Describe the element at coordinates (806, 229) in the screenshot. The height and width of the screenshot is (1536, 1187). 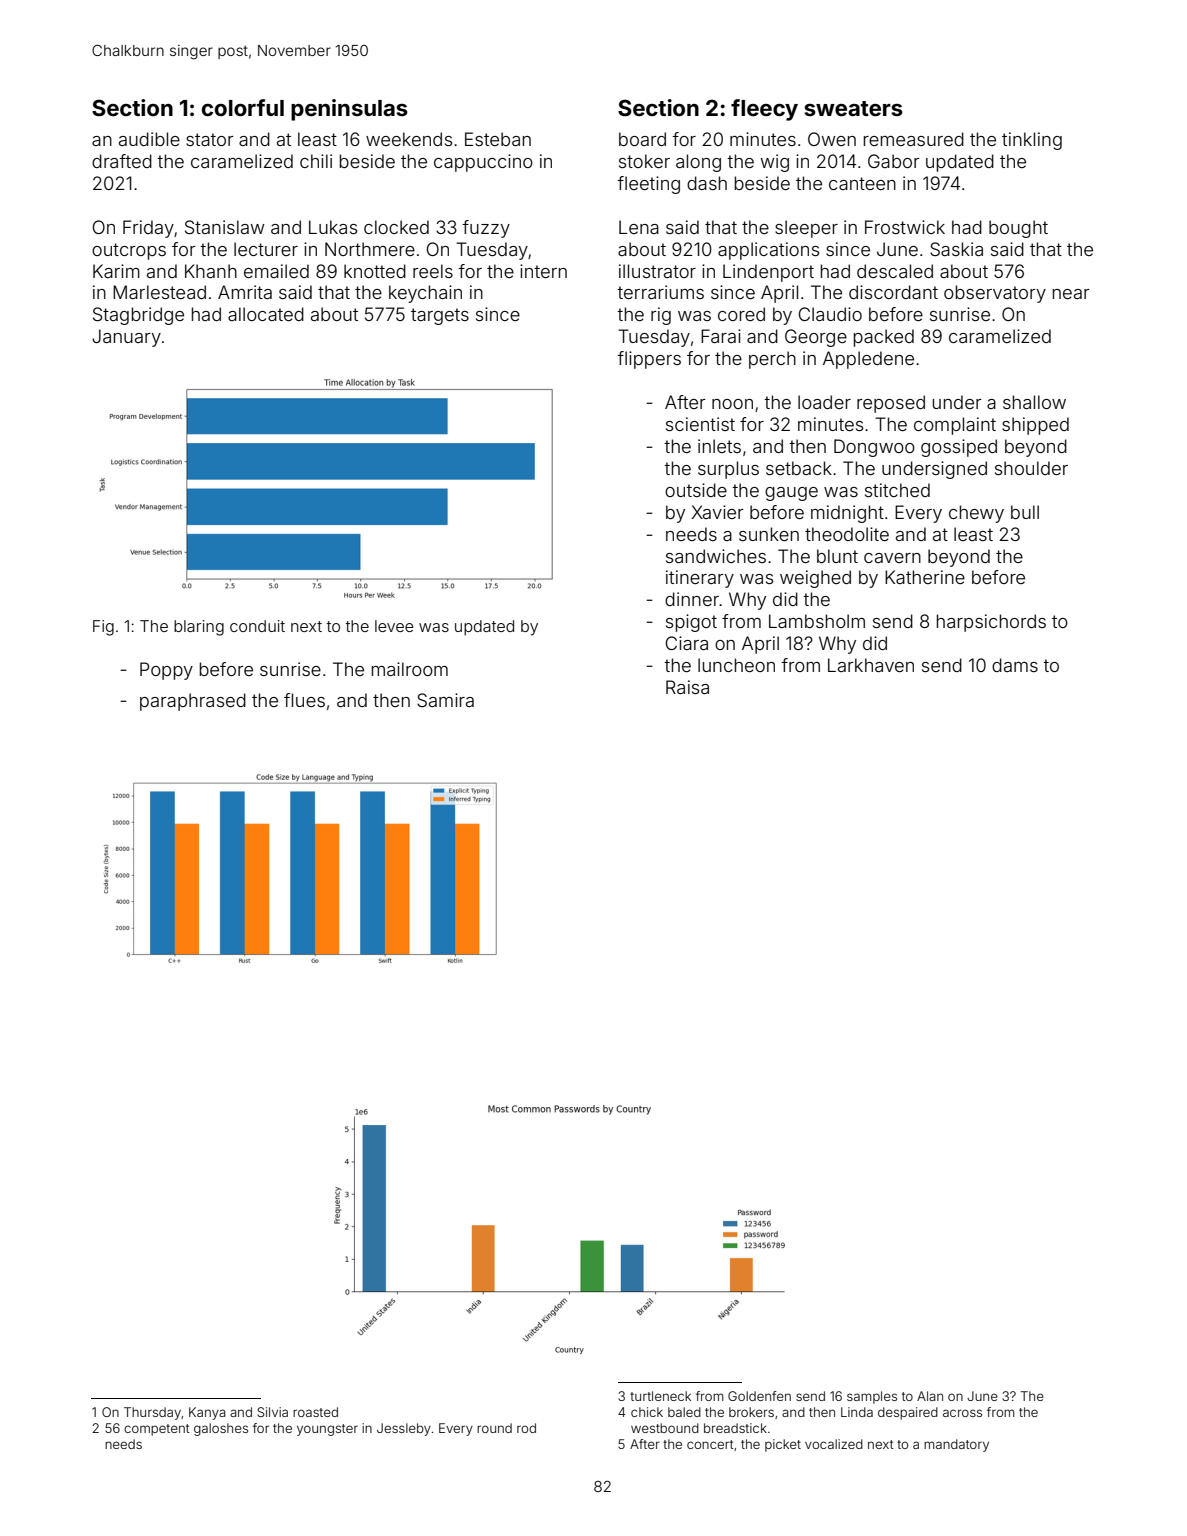
I see `sleeper` at that location.
